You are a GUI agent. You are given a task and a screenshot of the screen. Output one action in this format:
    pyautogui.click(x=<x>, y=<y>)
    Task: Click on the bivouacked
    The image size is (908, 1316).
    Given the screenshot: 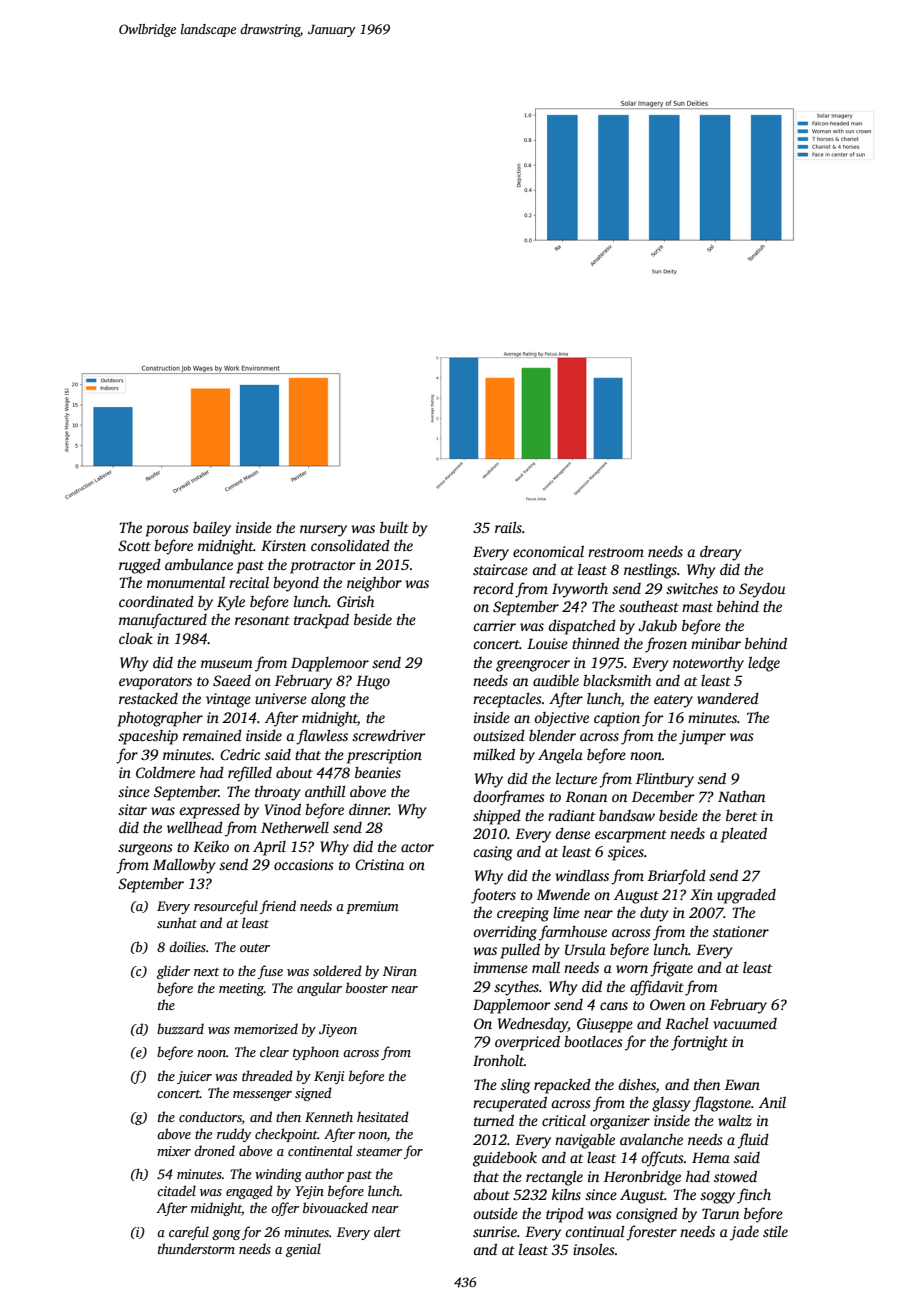 What is the action you would take?
    pyautogui.click(x=335, y=1207)
